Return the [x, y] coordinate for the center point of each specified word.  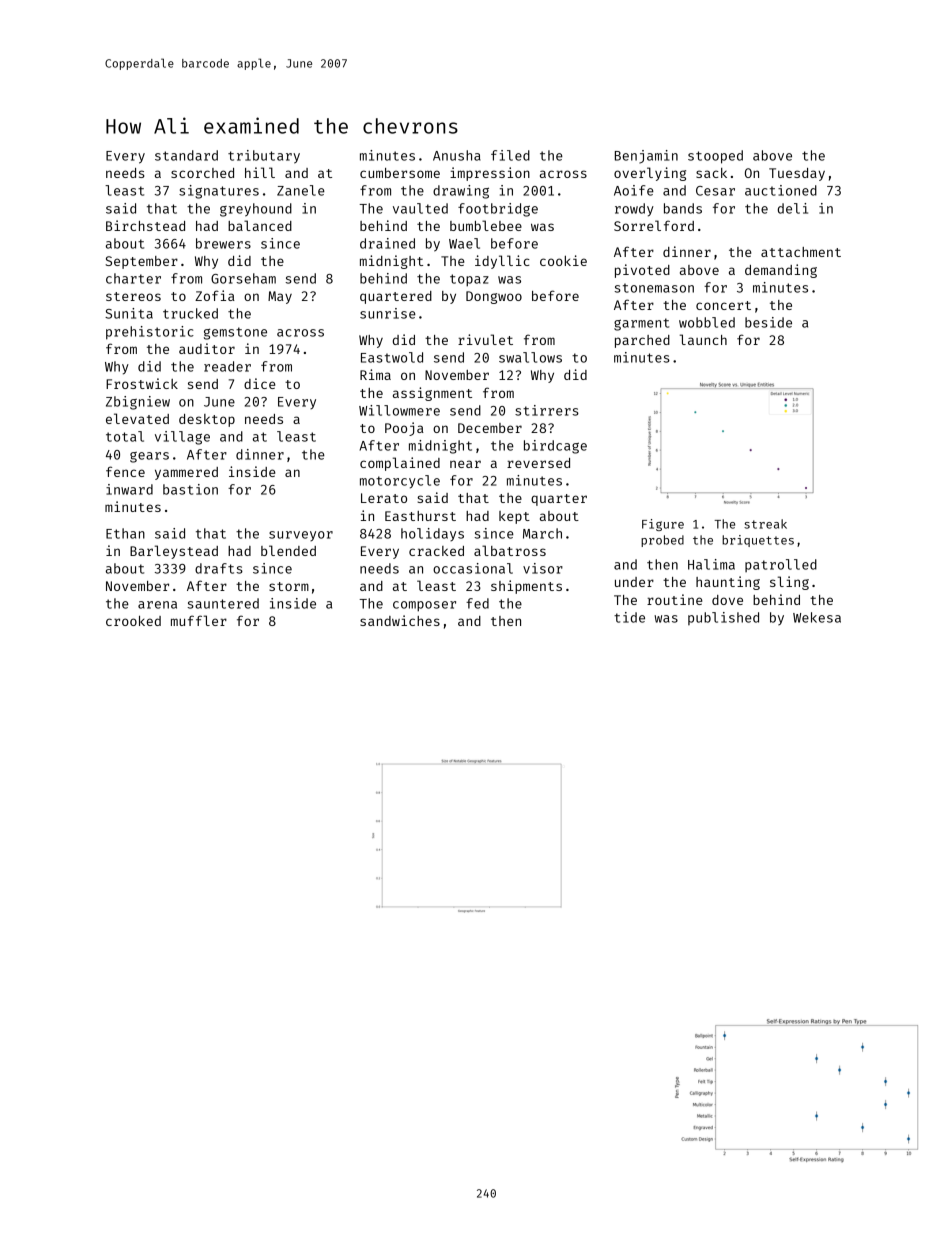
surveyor [301, 536]
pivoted [642, 271]
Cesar [715, 191]
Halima [711, 564]
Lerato [384, 498]
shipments [526, 587]
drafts [219, 568]
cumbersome [400, 173]
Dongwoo [494, 297]
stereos [133, 296]
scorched [202, 173]
